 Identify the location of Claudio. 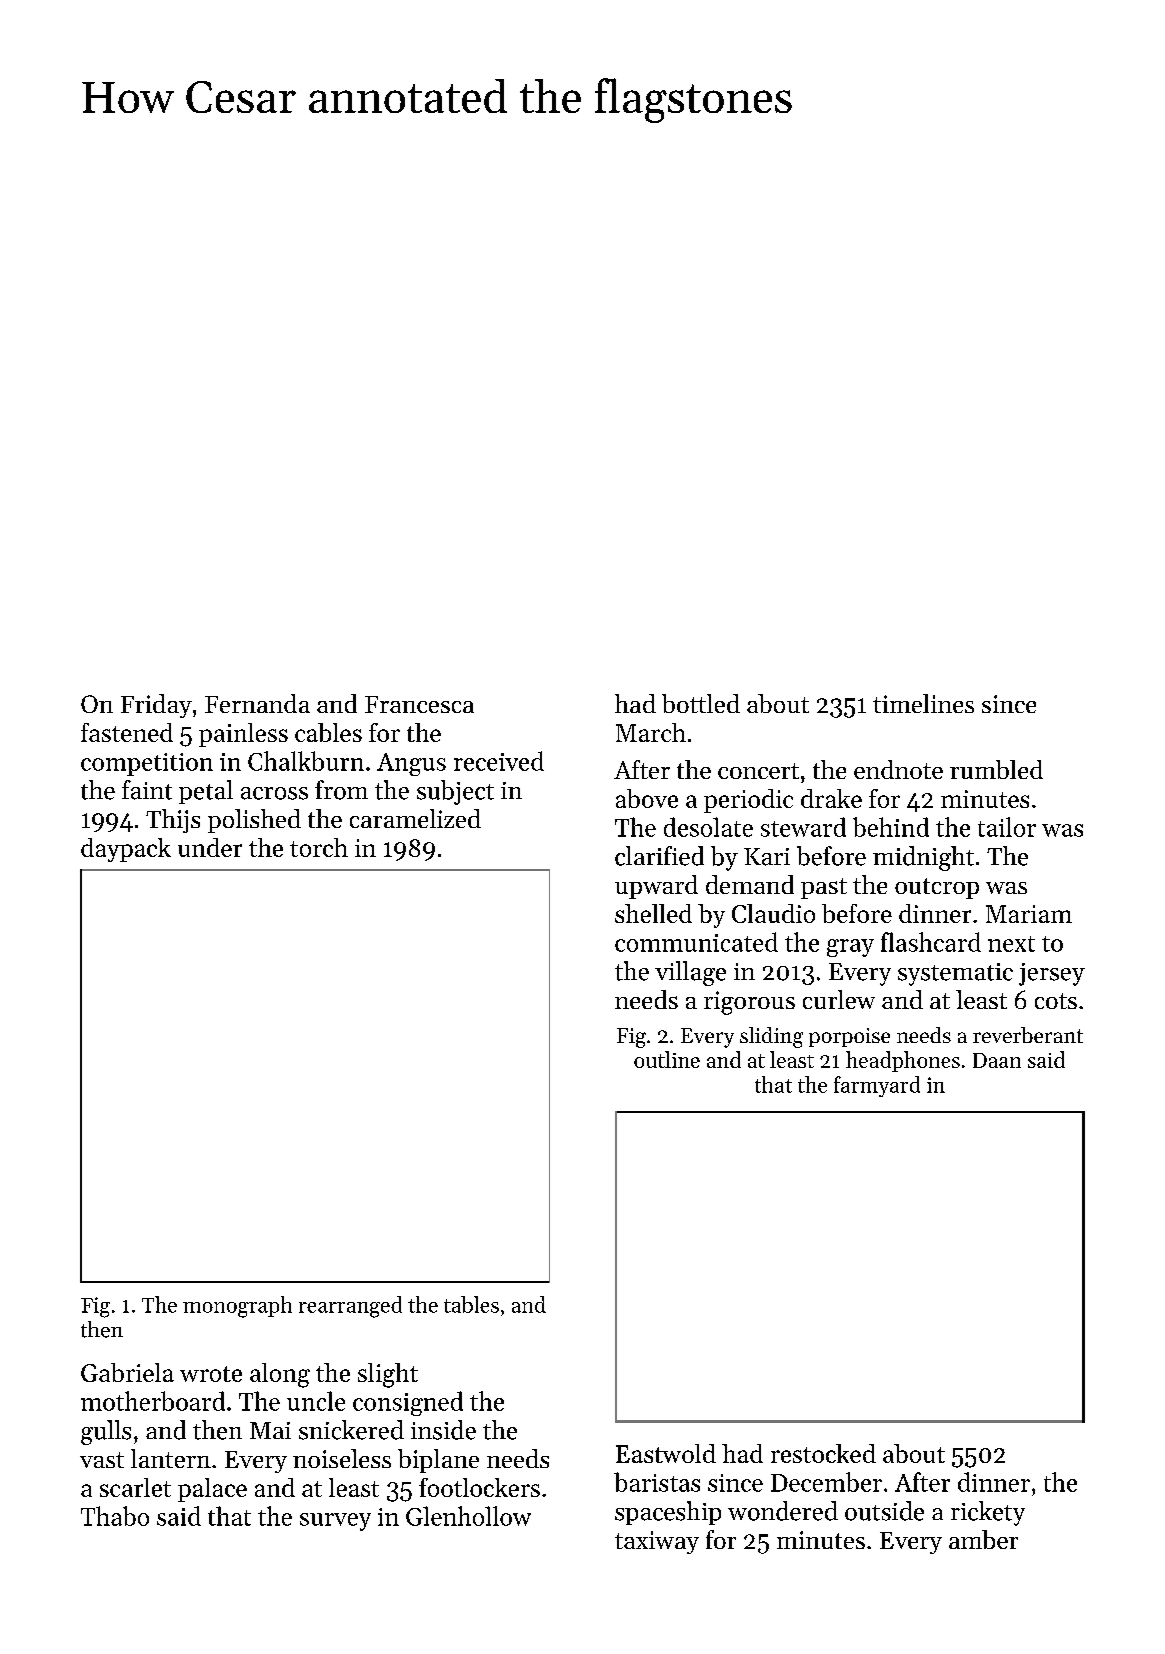
(773, 913).
